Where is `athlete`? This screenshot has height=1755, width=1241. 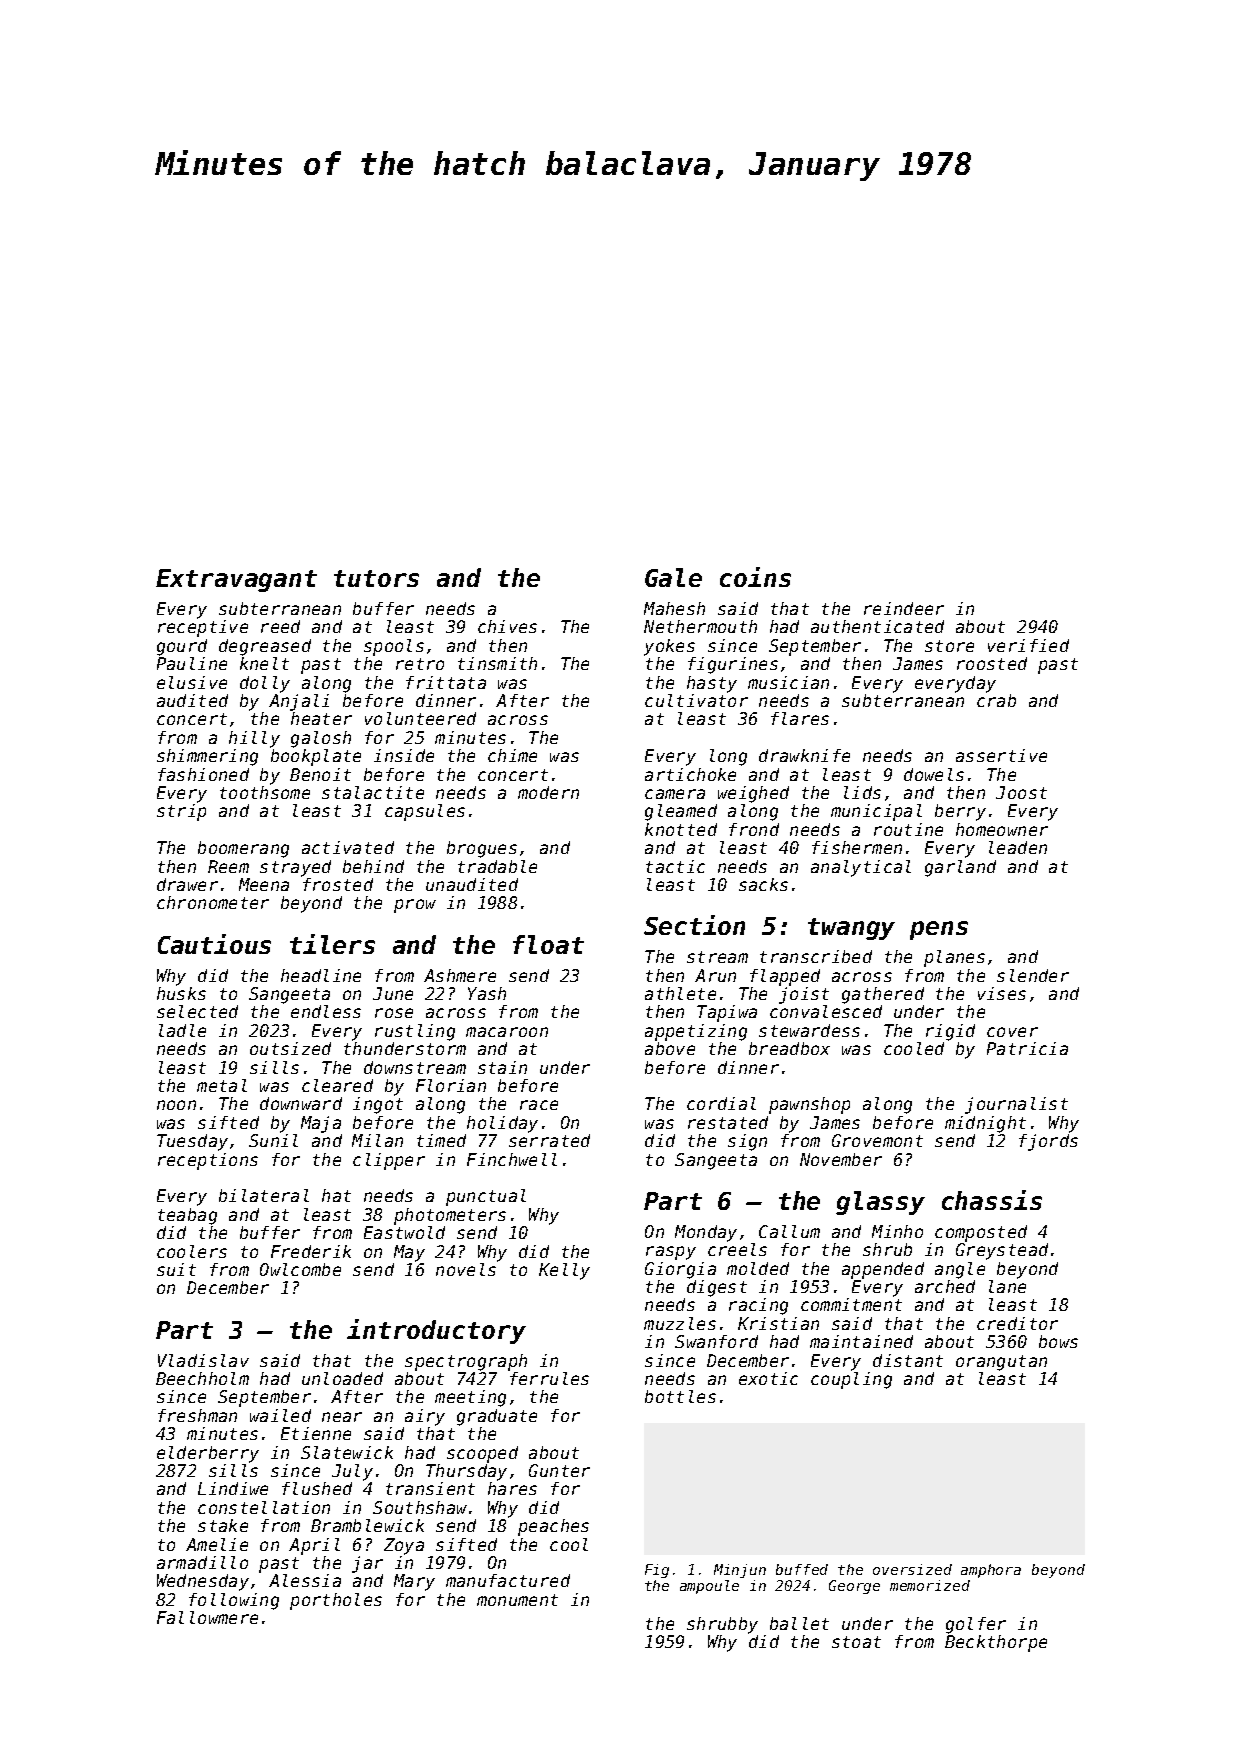
athlete is located at coordinates (680, 993).
